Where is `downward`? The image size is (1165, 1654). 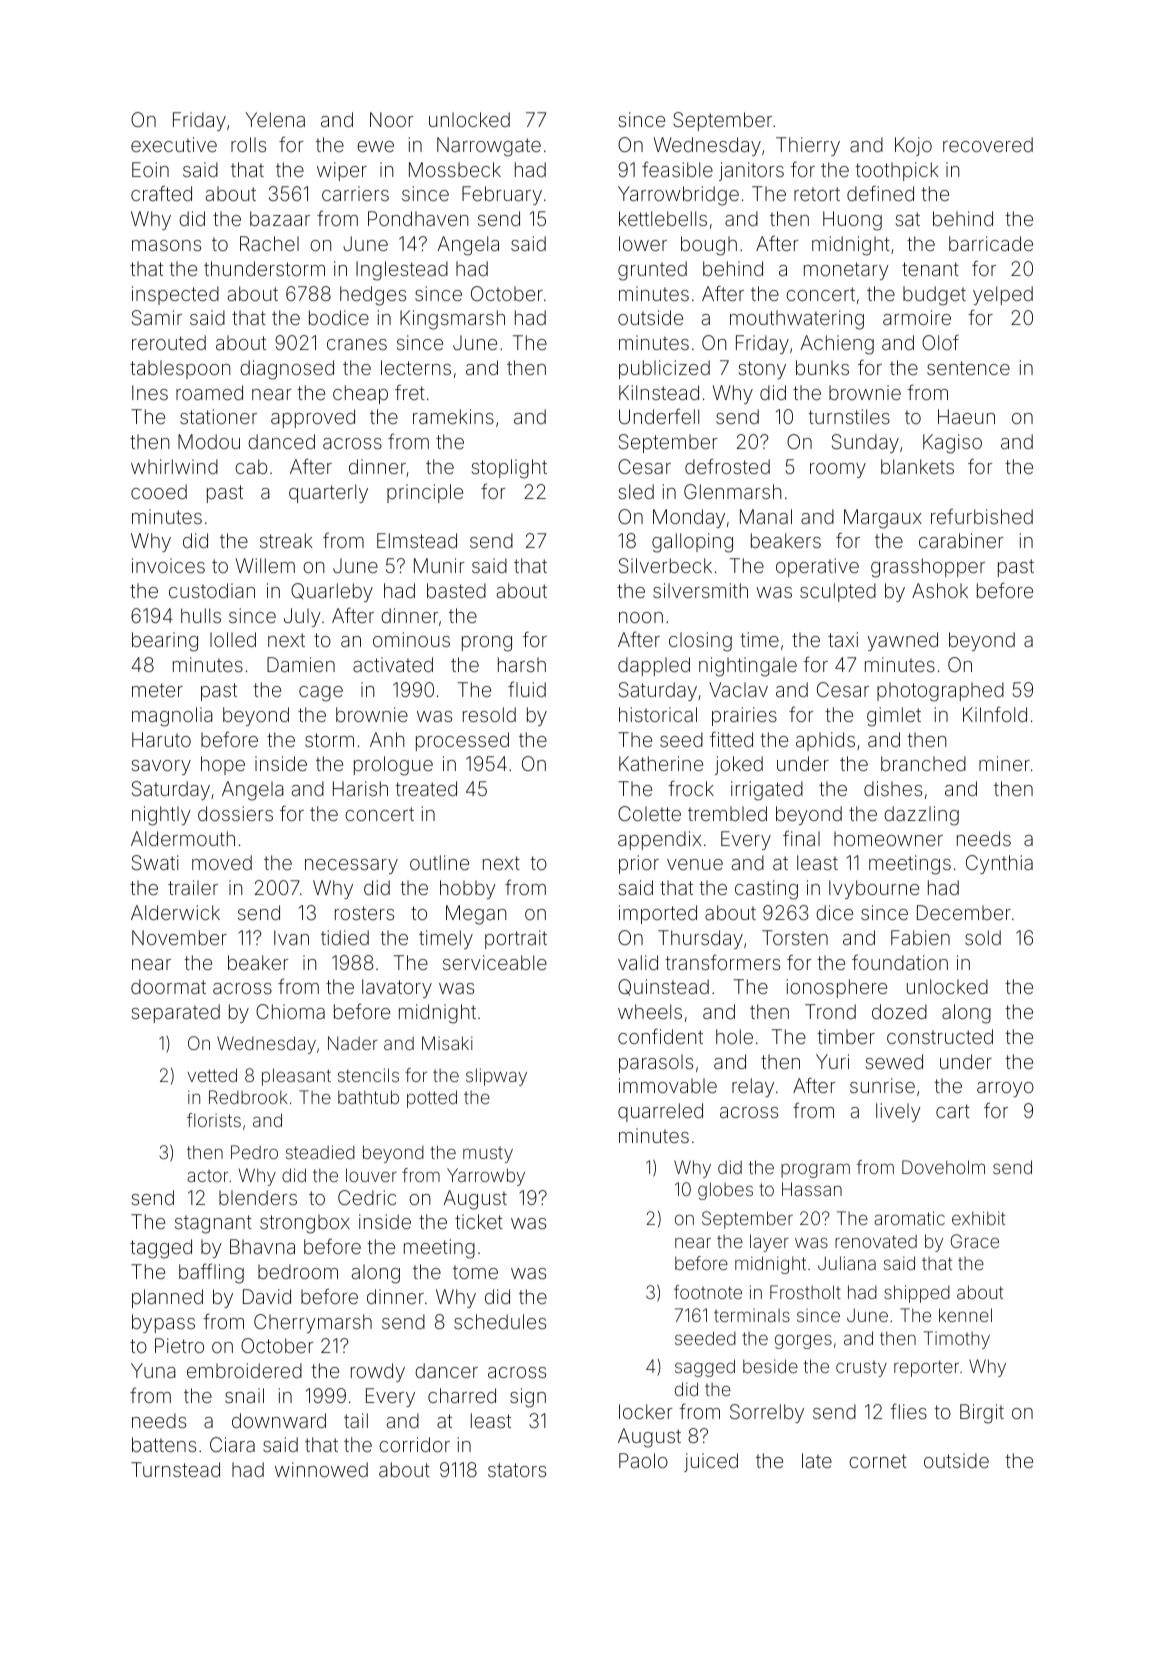 downward is located at coordinates (279, 1420).
